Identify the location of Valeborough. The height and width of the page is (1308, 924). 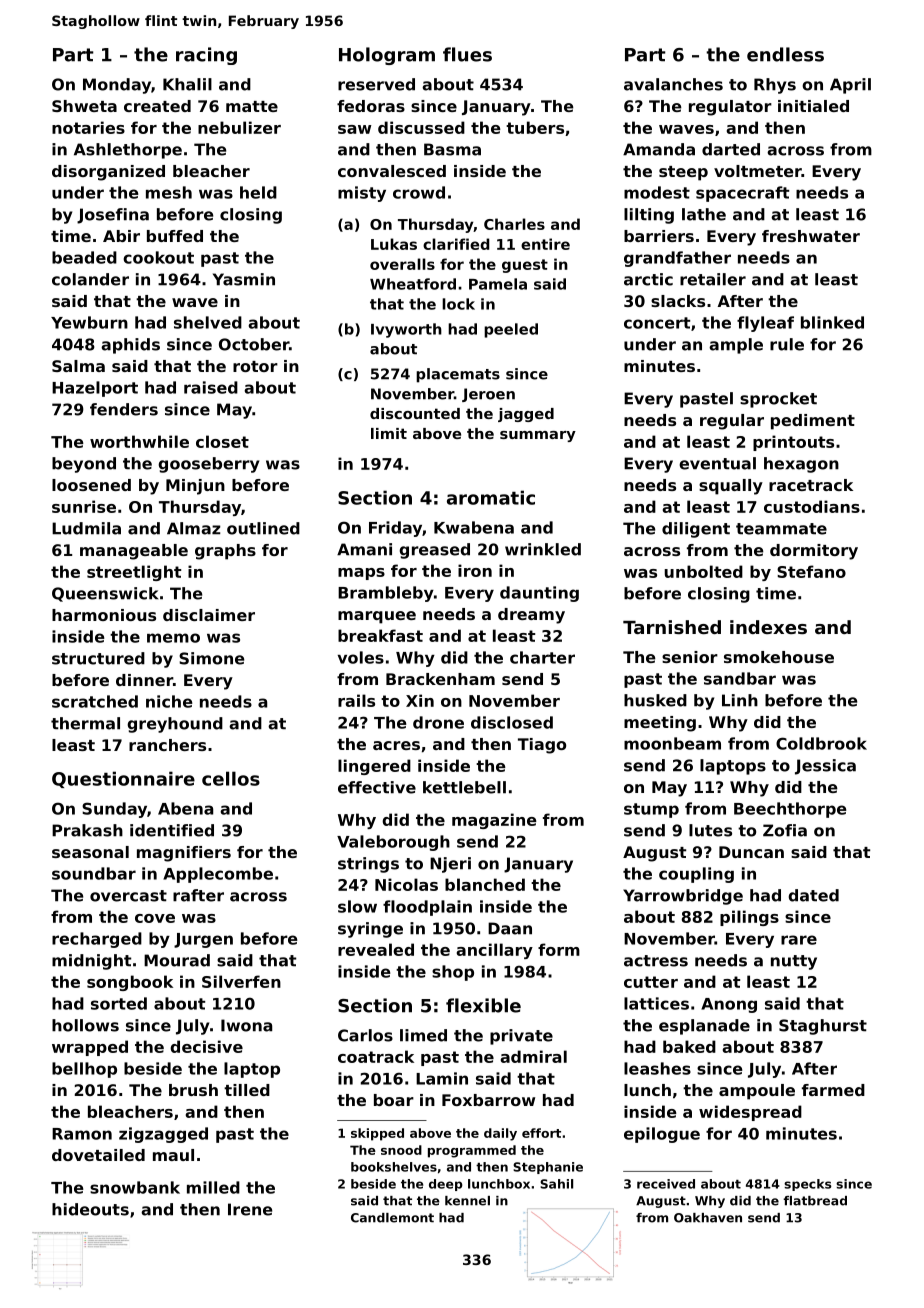
(393, 843).
